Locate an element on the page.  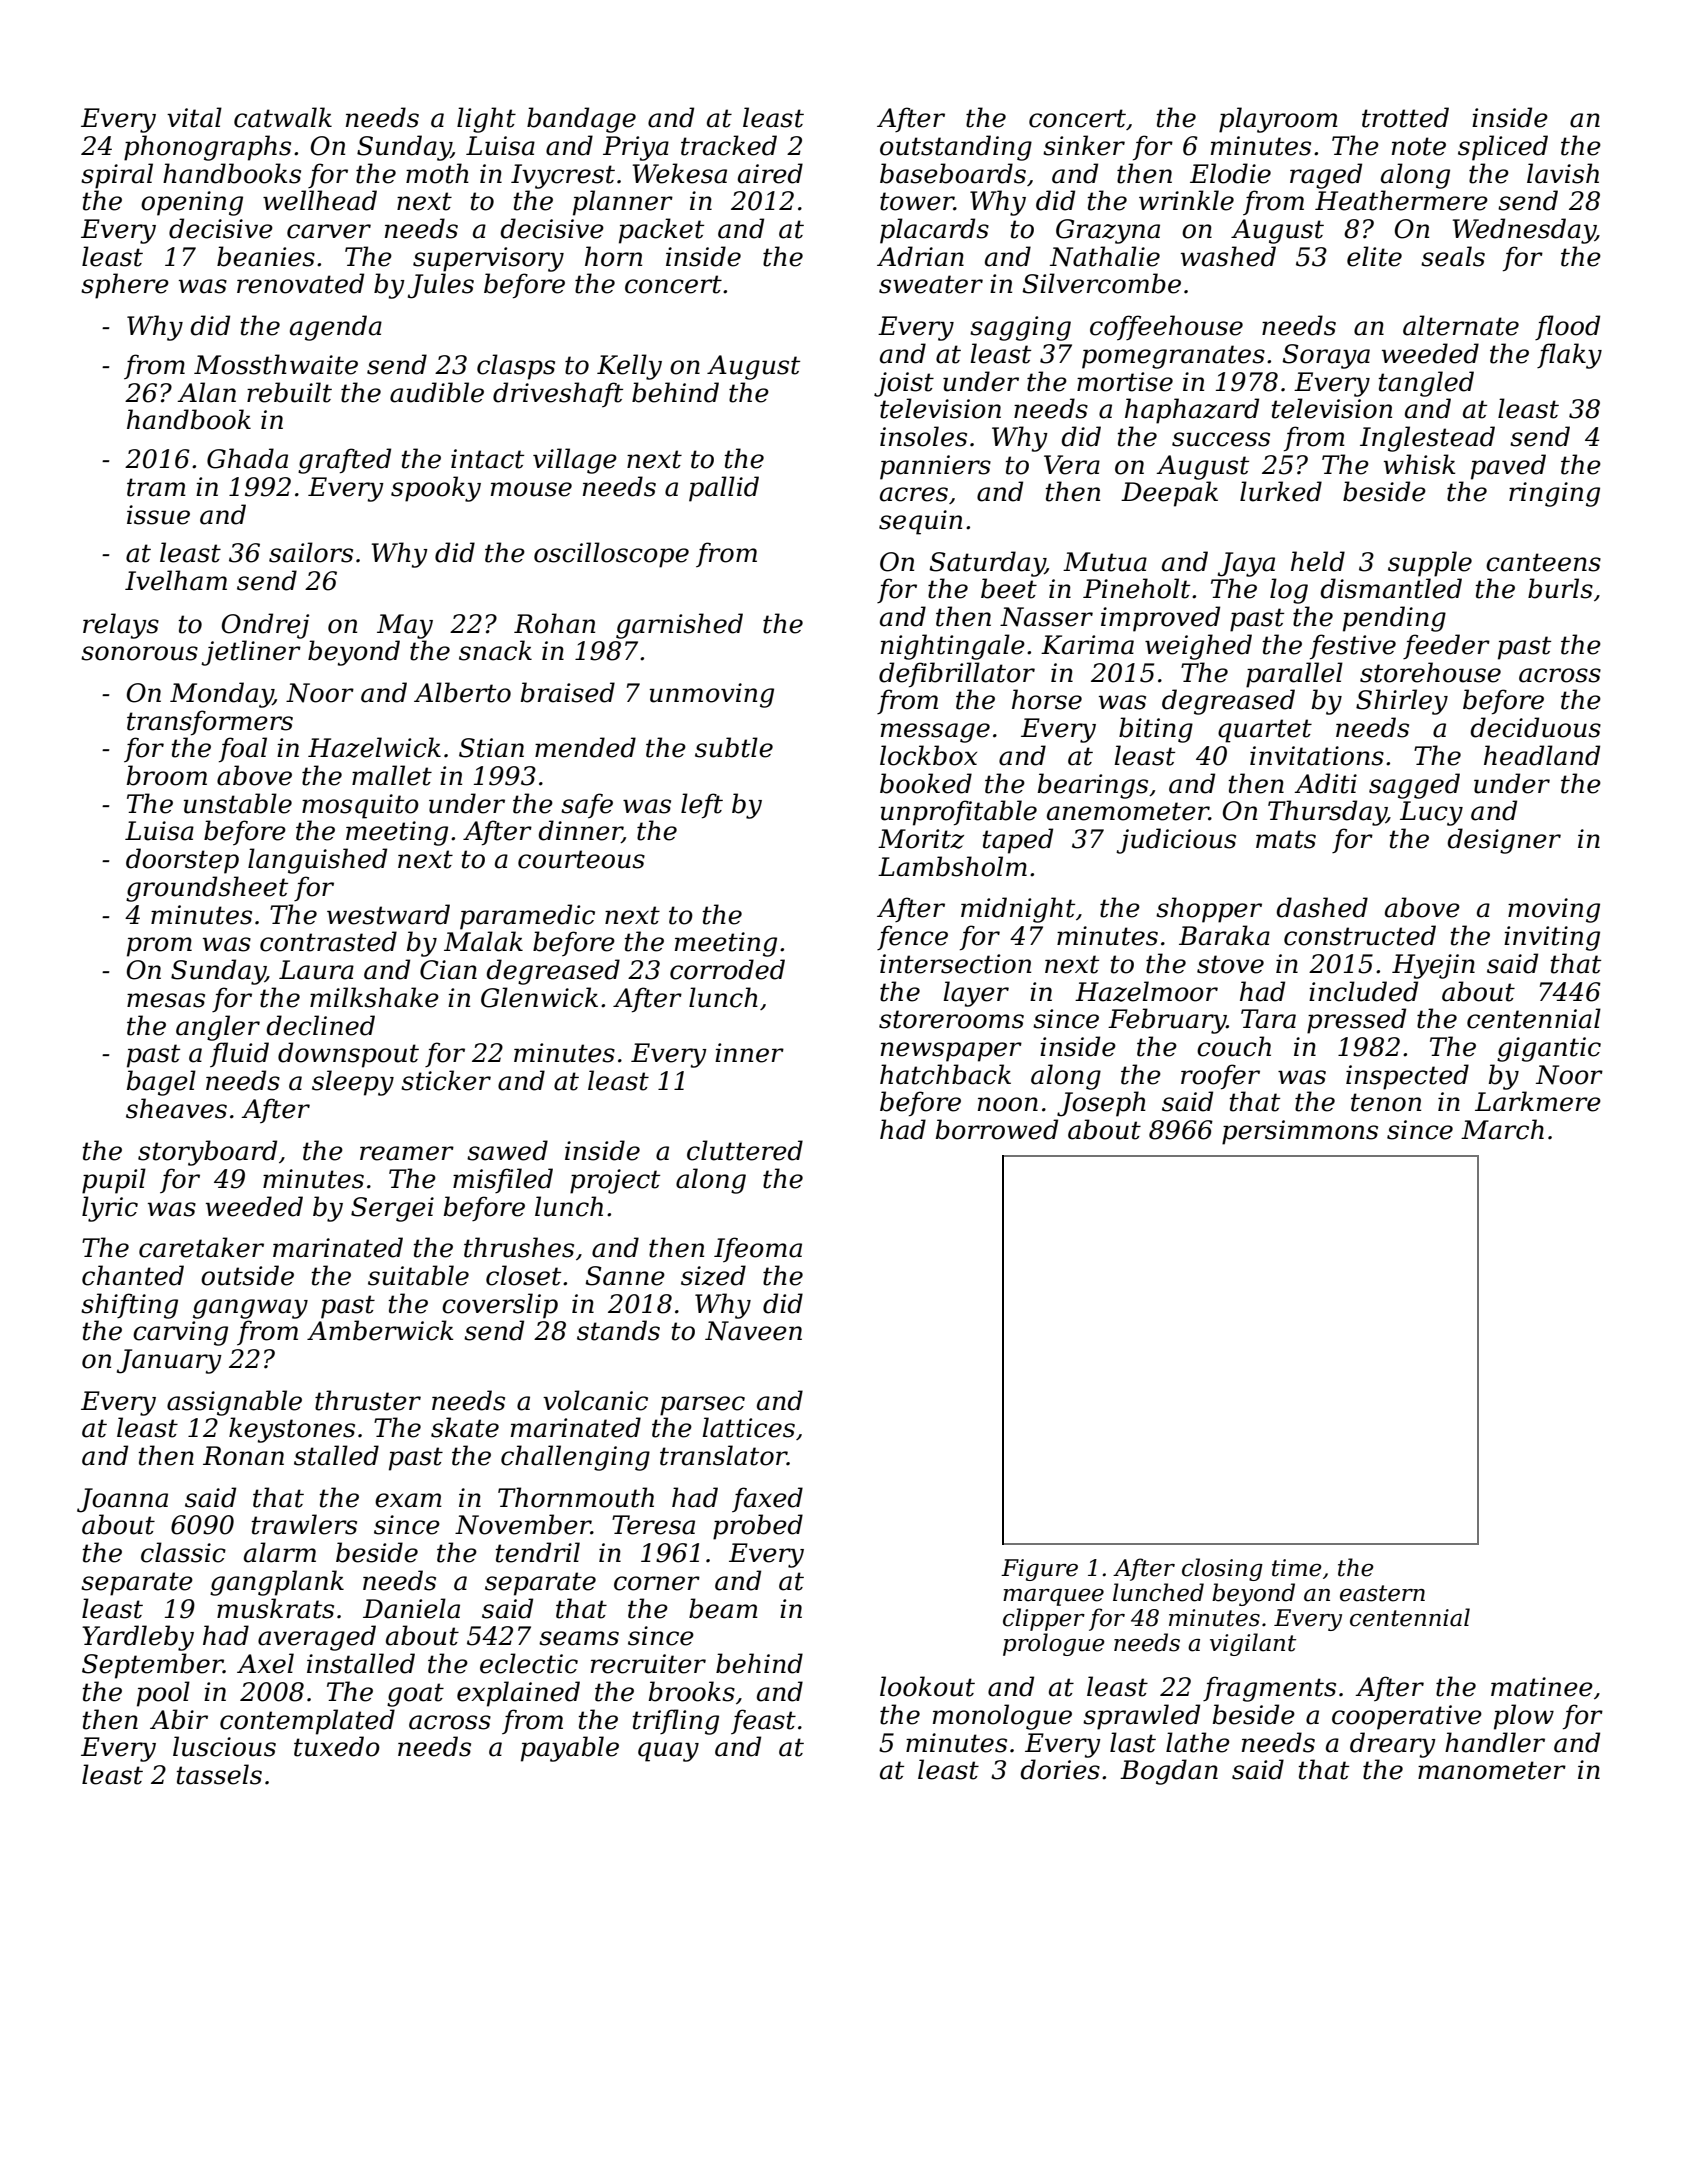
bagel is located at coordinates (161, 1083).
